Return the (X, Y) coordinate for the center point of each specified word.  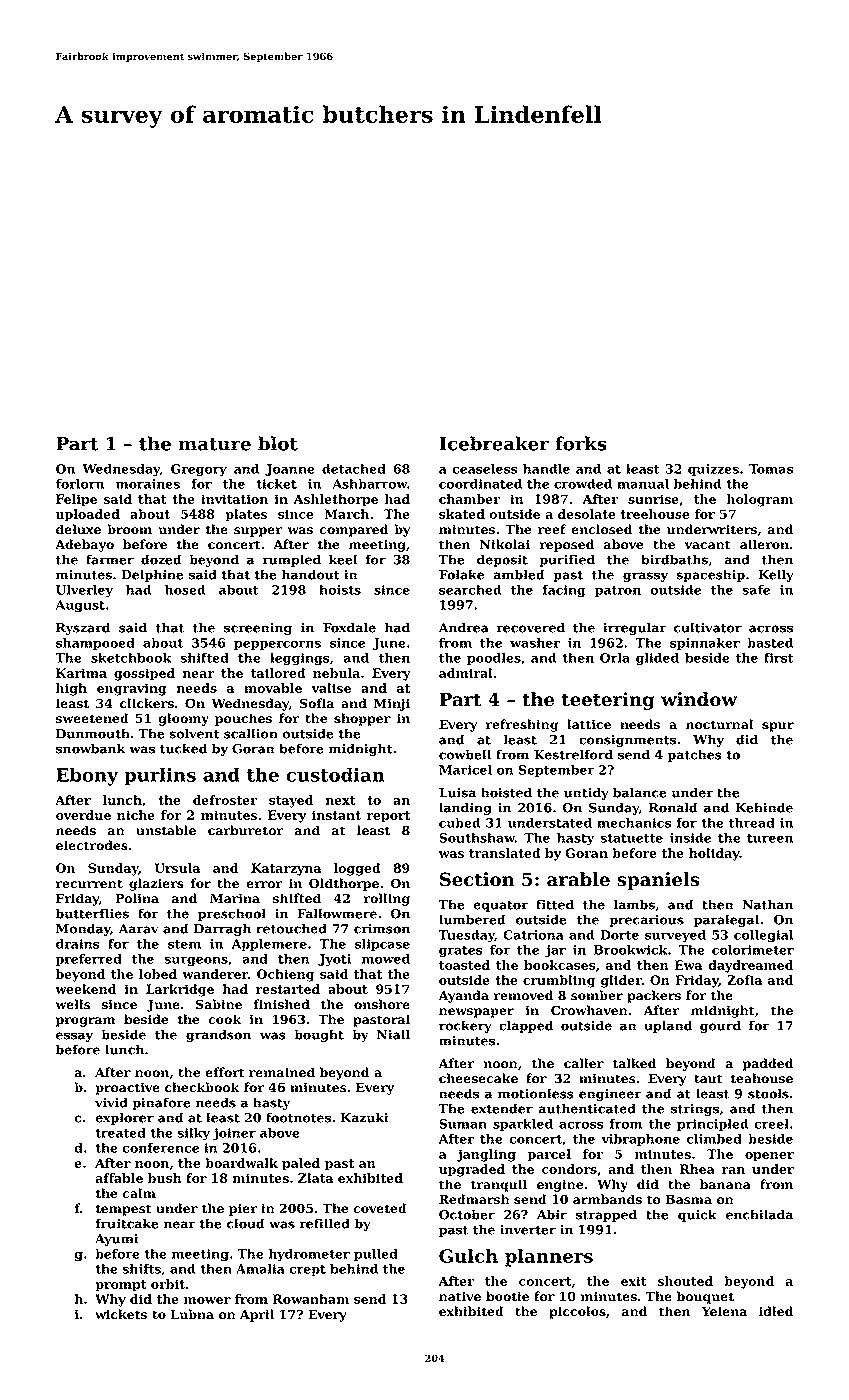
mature (215, 444)
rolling (387, 899)
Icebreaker (494, 443)
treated (120, 1133)
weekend (85, 989)
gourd (720, 1026)
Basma (688, 1199)
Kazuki (365, 1117)
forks (581, 443)
